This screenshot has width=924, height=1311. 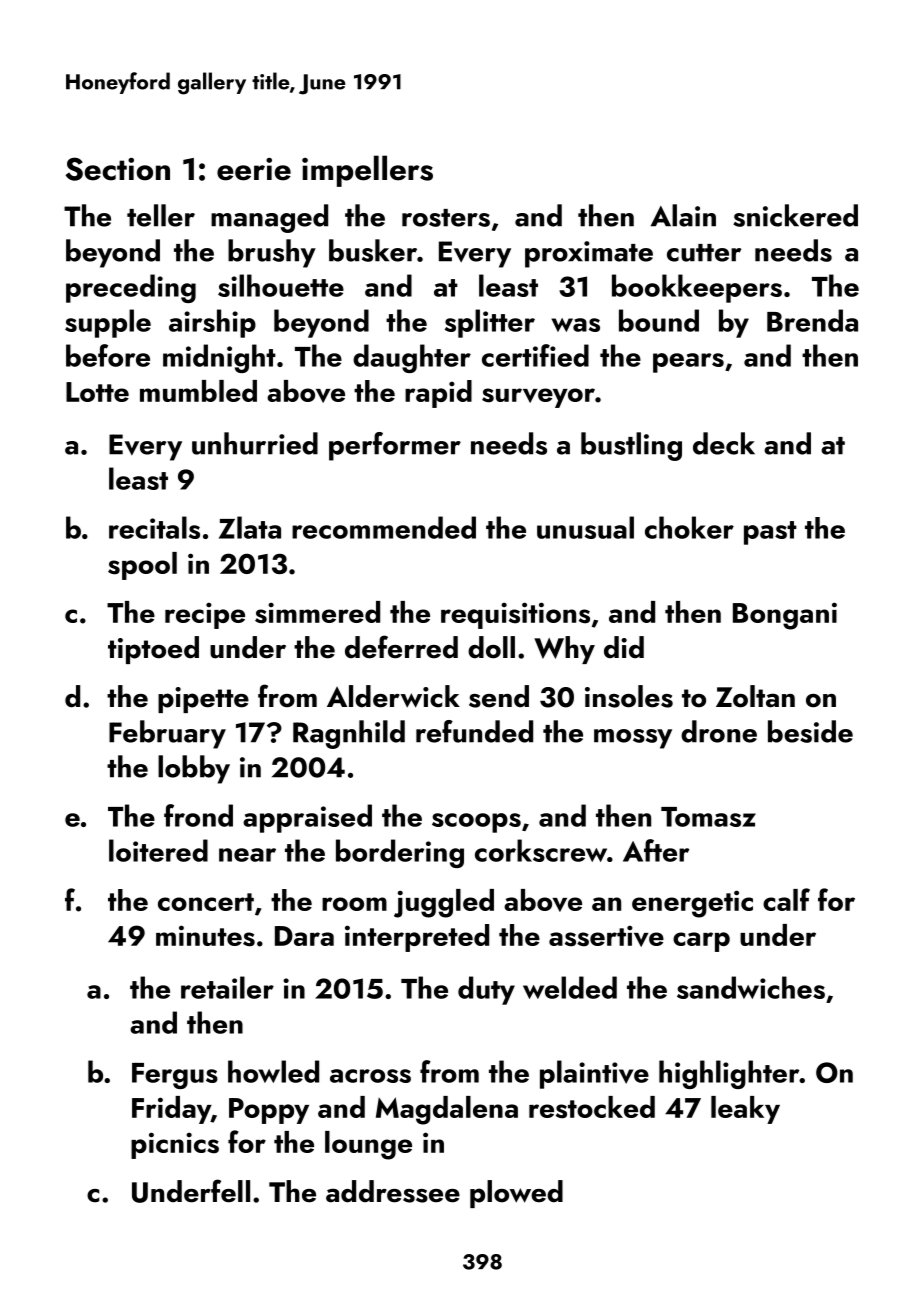 I want to click on calf, so click(x=786, y=899).
